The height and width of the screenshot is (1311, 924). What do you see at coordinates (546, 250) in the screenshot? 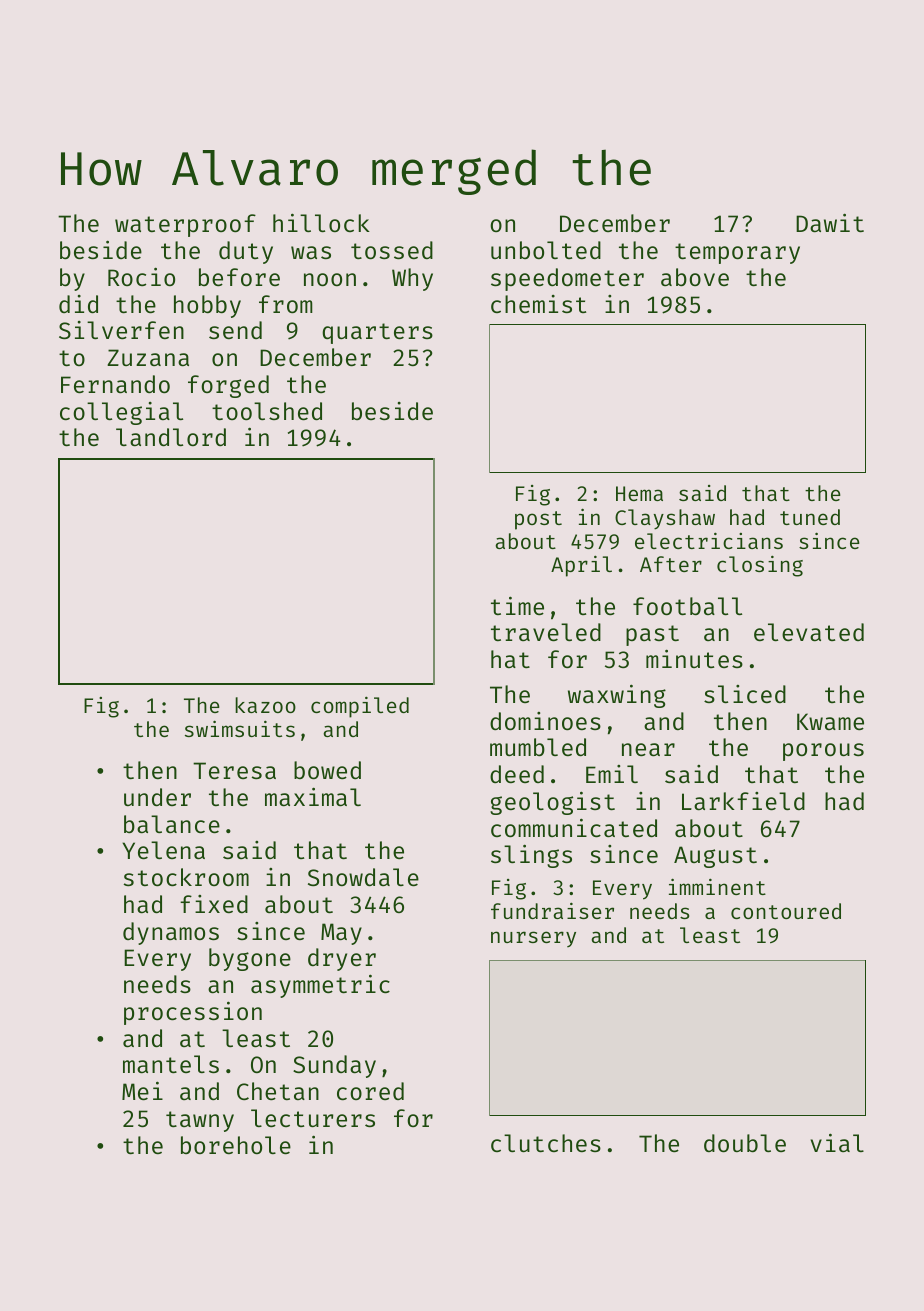
I see `unbolted` at bounding box center [546, 250].
